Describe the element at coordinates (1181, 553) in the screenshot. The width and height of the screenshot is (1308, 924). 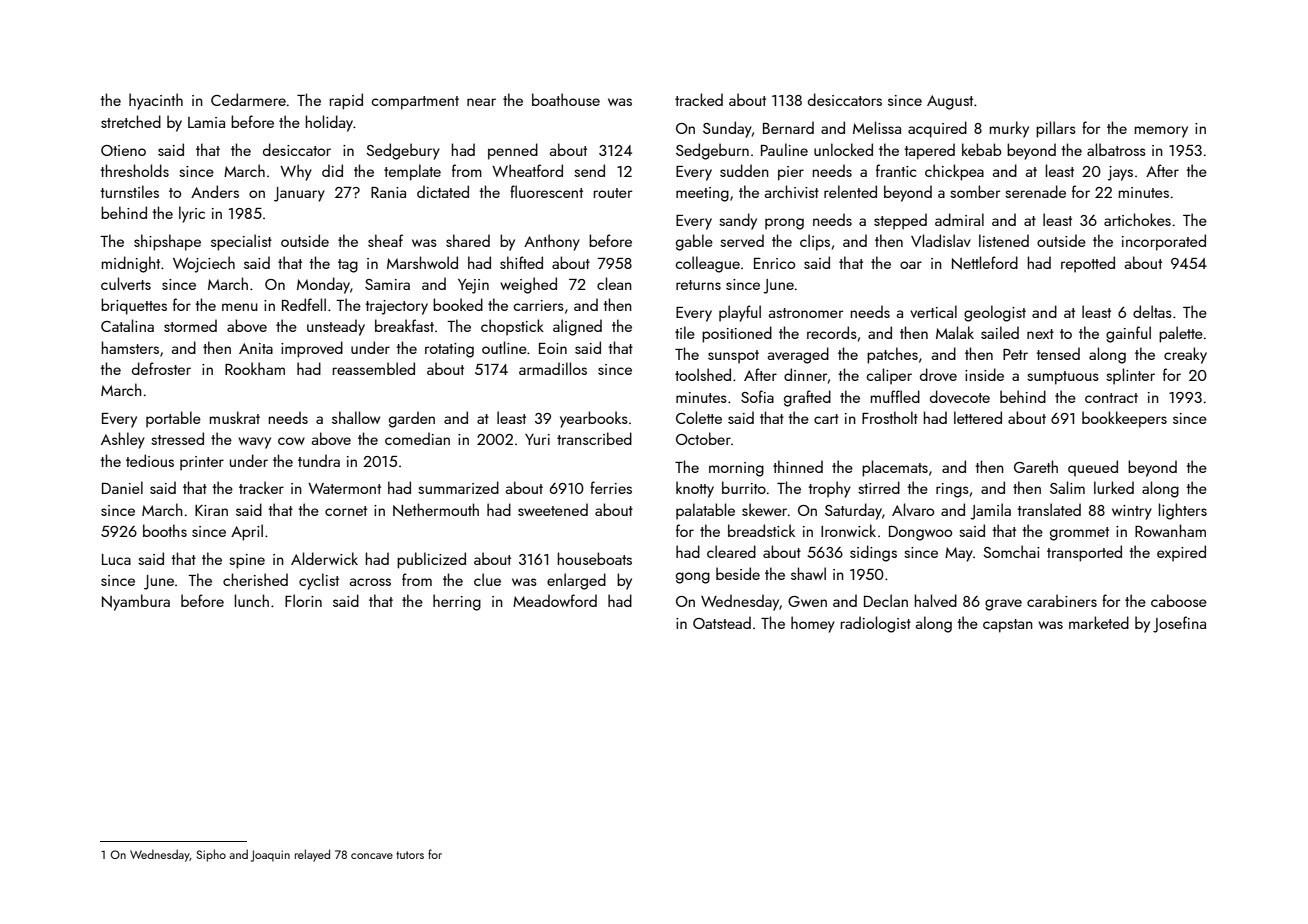
I see `expired` at that location.
